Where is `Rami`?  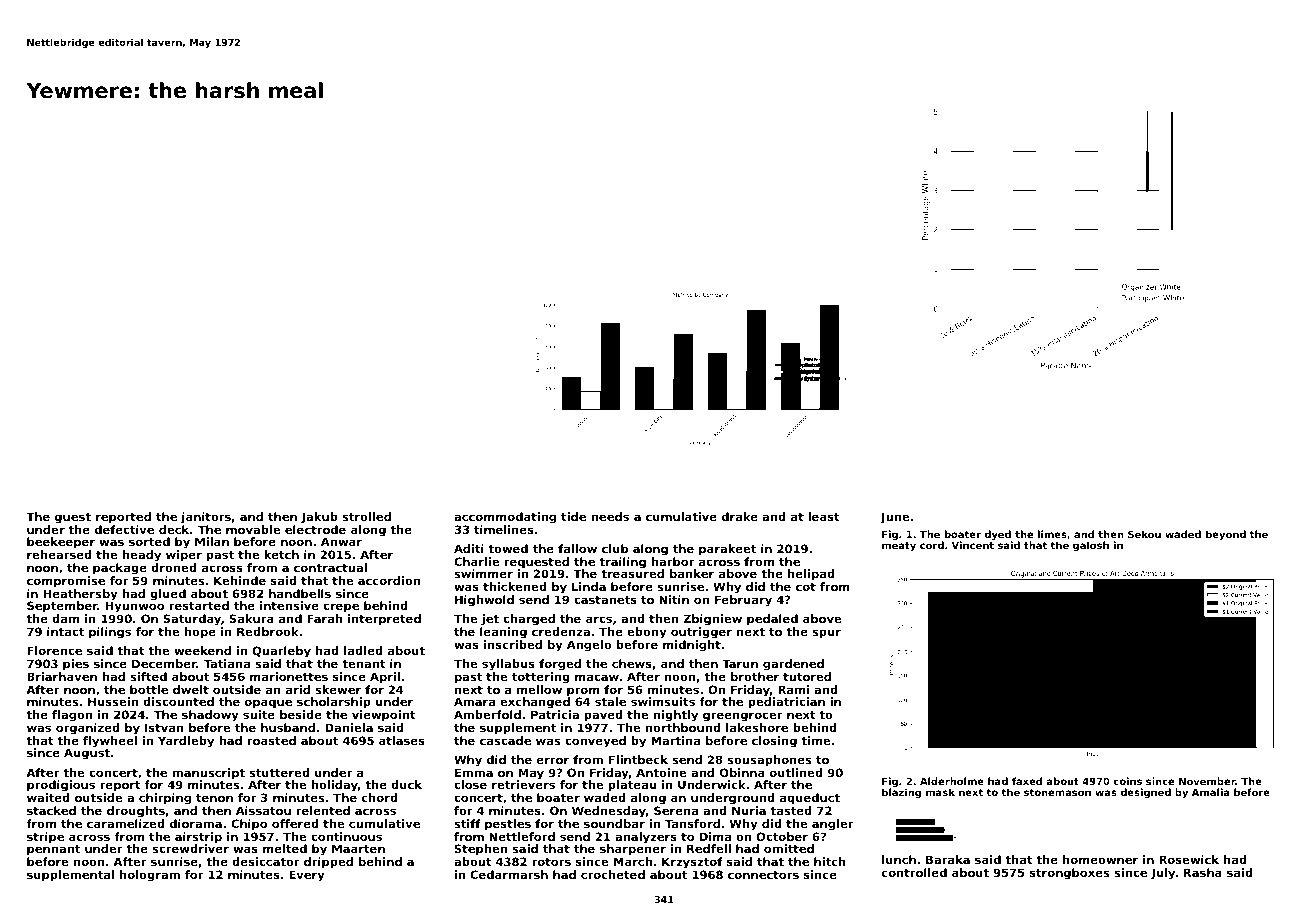 Rami is located at coordinates (793, 689).
